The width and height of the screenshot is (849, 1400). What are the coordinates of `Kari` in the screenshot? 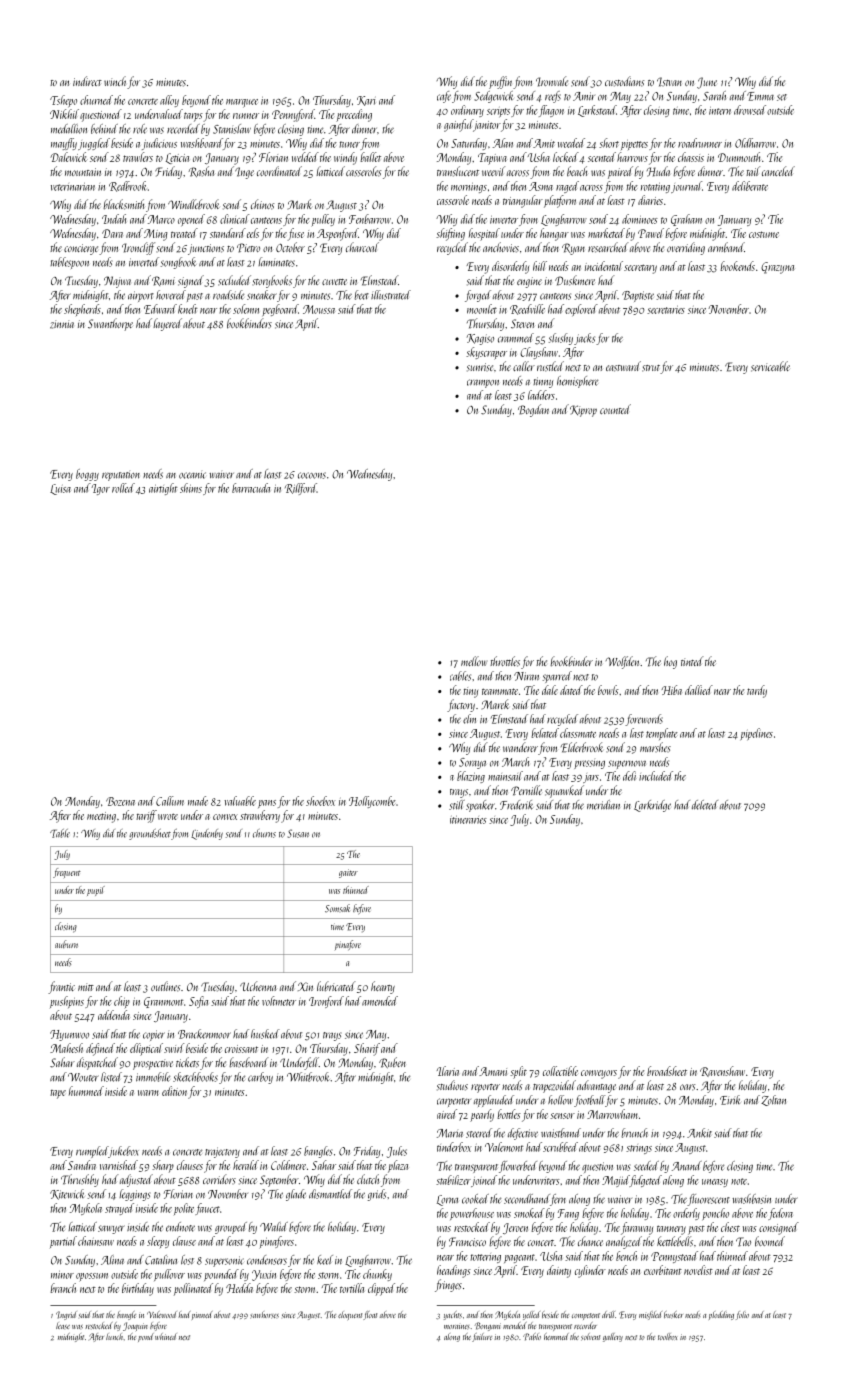 It's located at (366, 101).
